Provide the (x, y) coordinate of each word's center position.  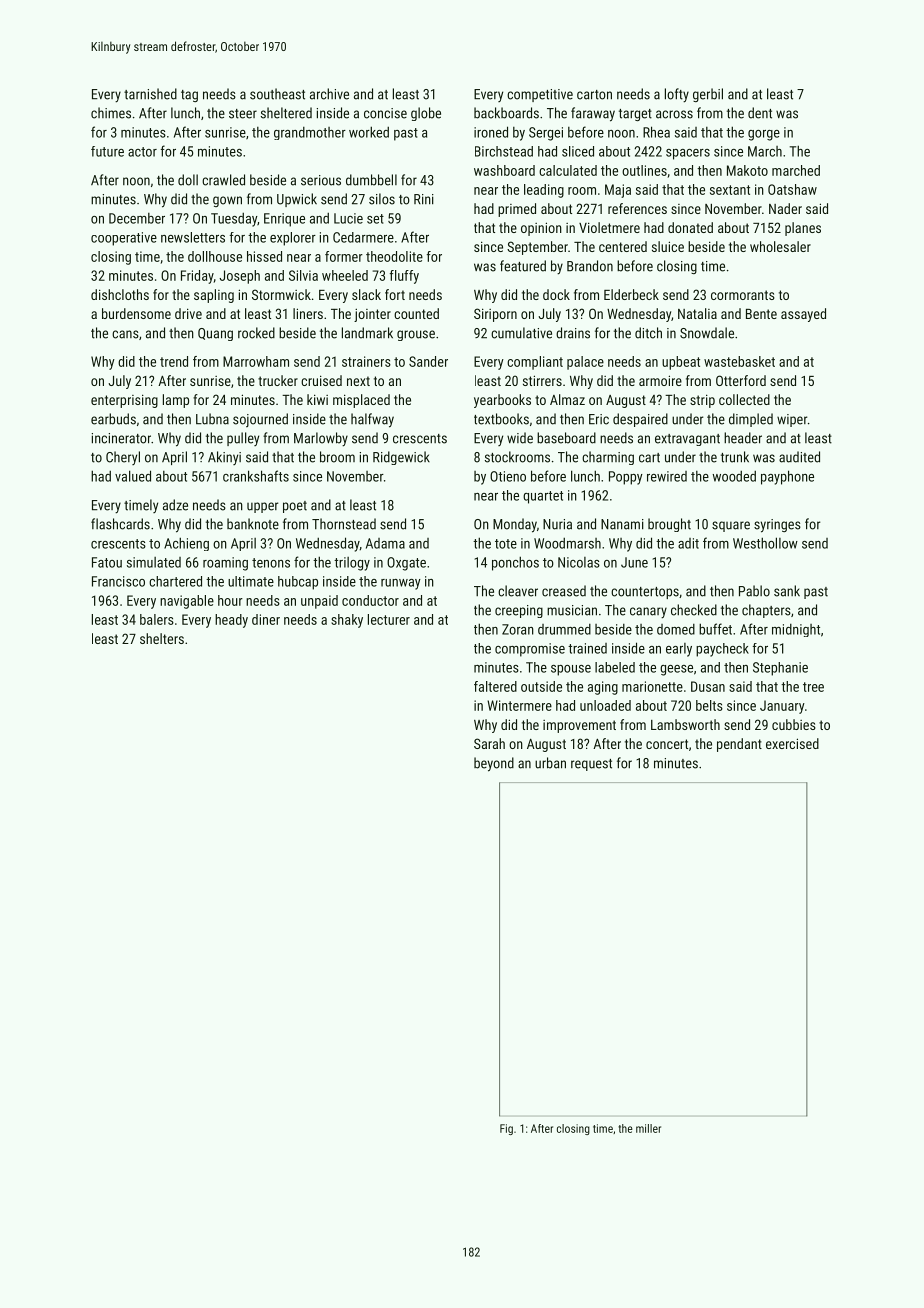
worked (369, 132)
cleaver (518, 591)
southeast (277, 94)
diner (266, 619)
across (674, 114)
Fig (506, 1129)
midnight (796, 630)
